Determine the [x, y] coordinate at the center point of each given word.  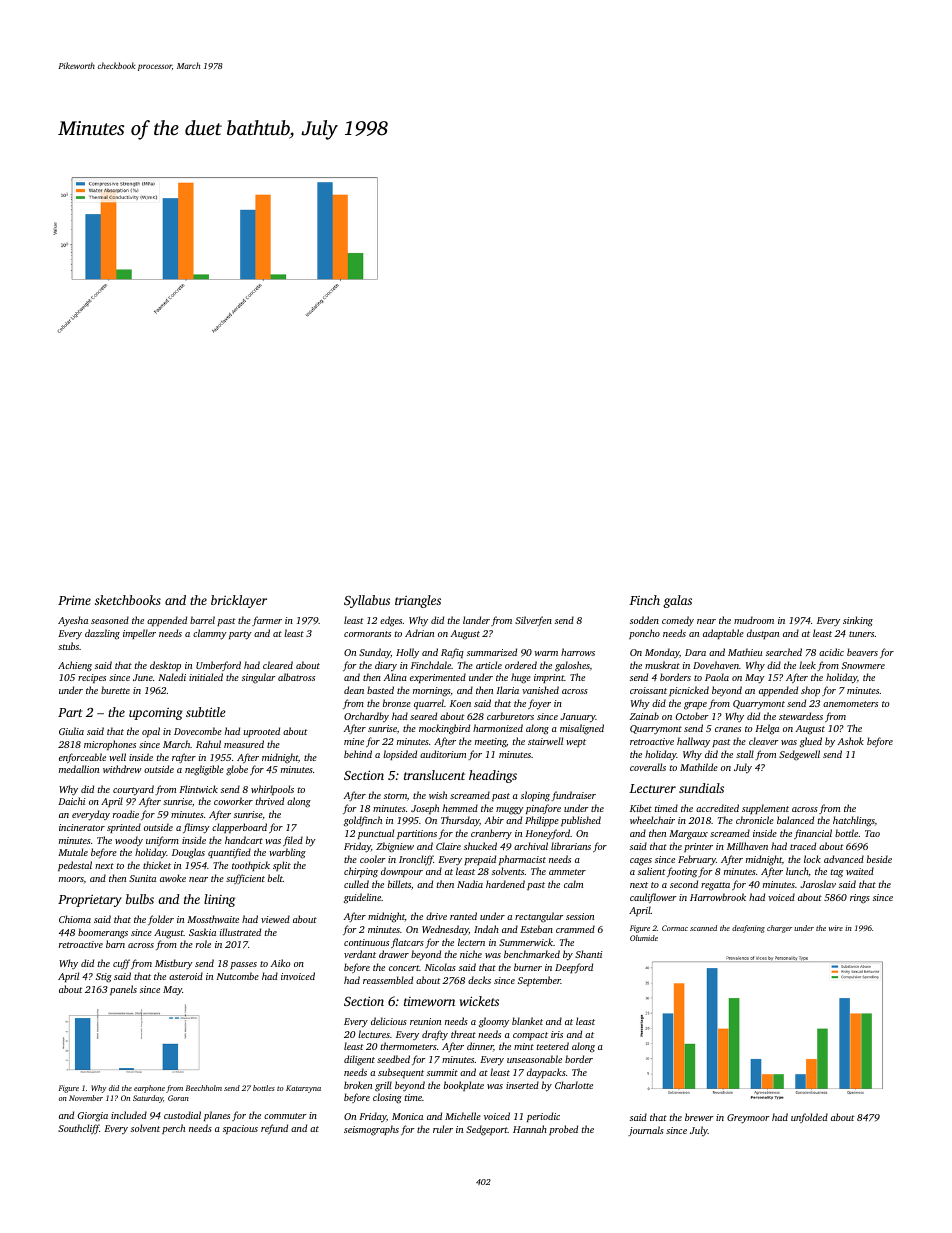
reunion [425, 1021]
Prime [74, 600]
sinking [858, 621]
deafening [748, 929]
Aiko [280, 963]
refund [274, 1129]
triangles [418, 601]
